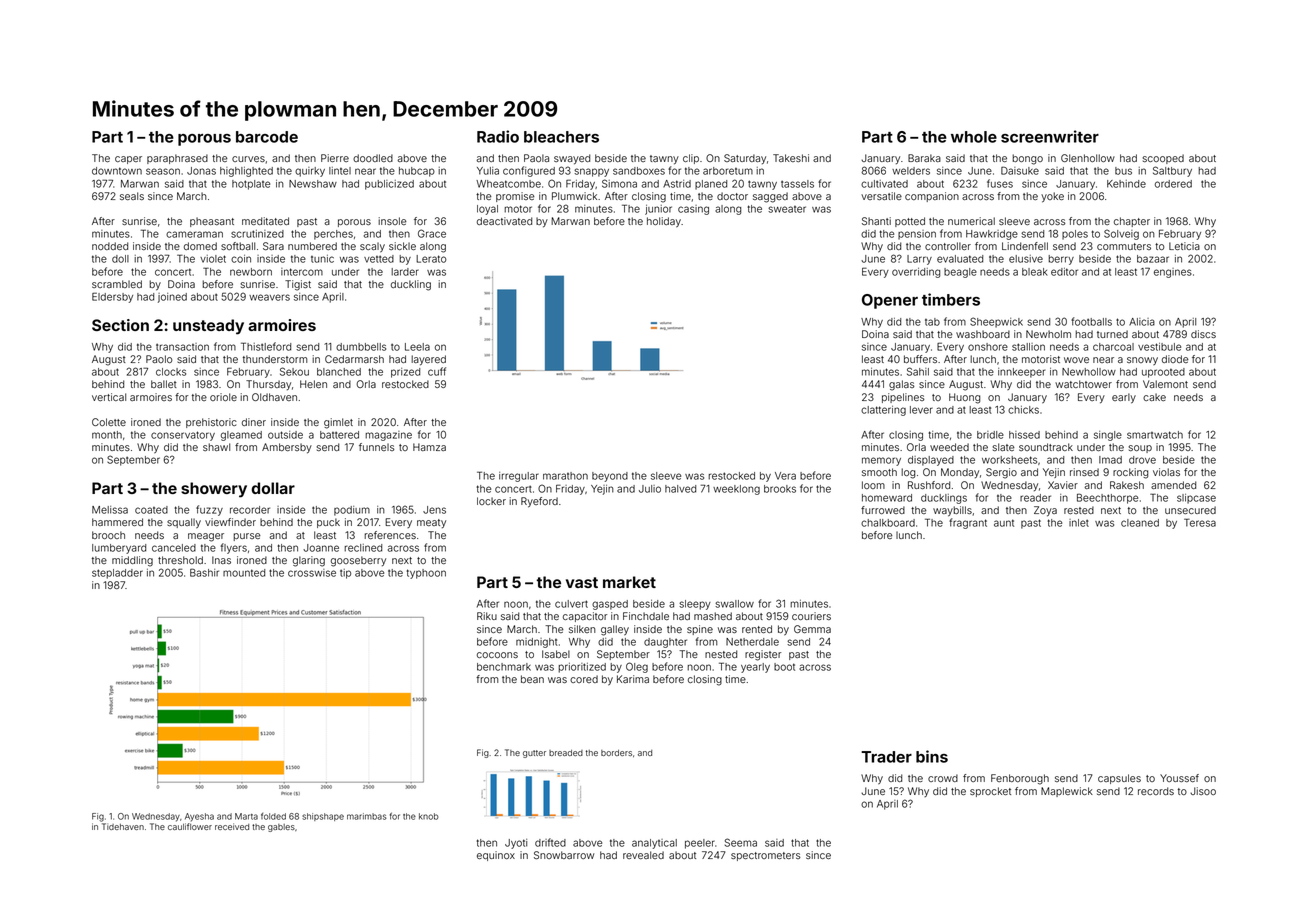  What do you see at coordinates (428, 360) in the image?
I see `layered` at bounding box center [428, 360].
